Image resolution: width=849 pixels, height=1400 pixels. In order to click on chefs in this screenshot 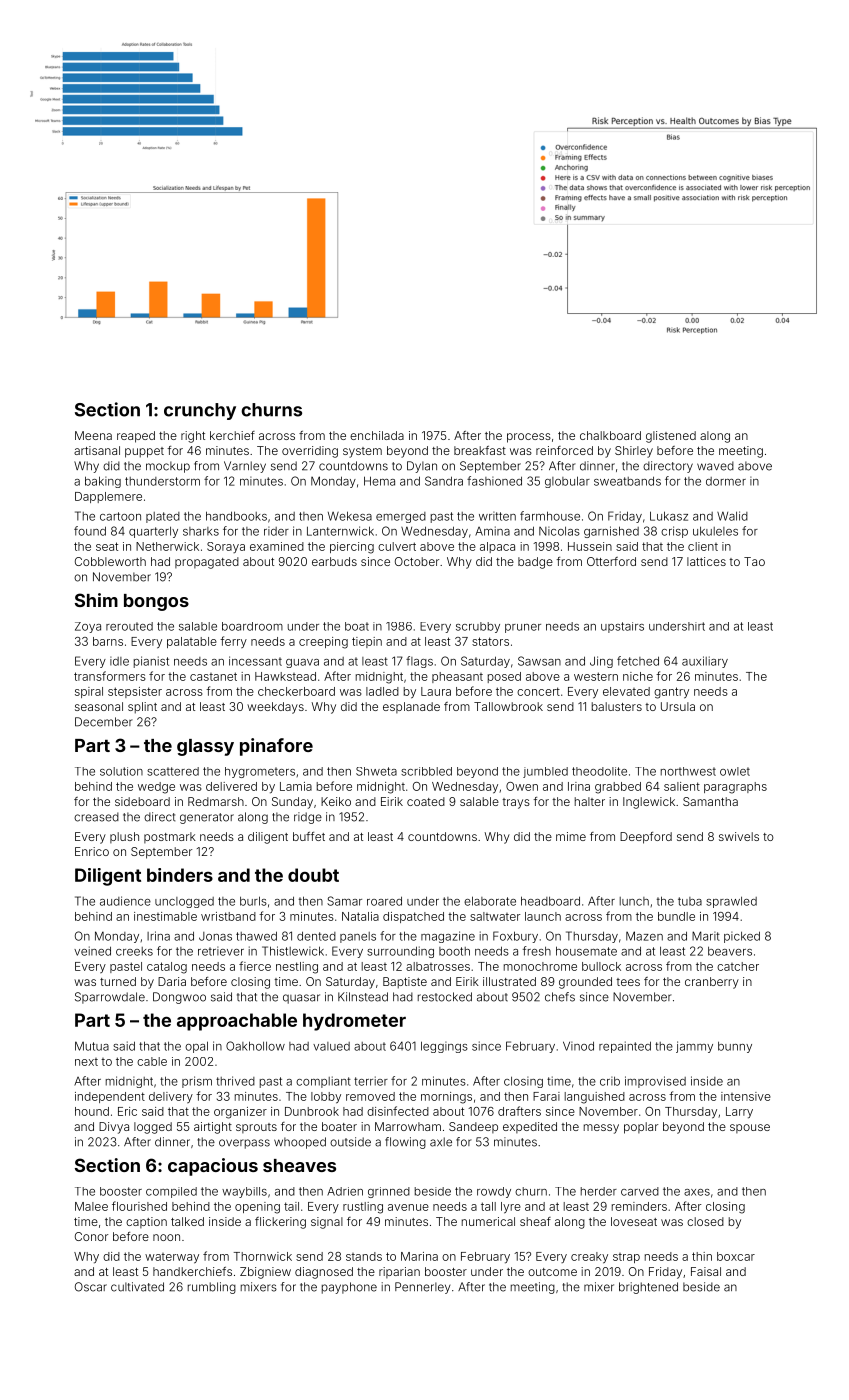, I will do `click(560, 997)`.
